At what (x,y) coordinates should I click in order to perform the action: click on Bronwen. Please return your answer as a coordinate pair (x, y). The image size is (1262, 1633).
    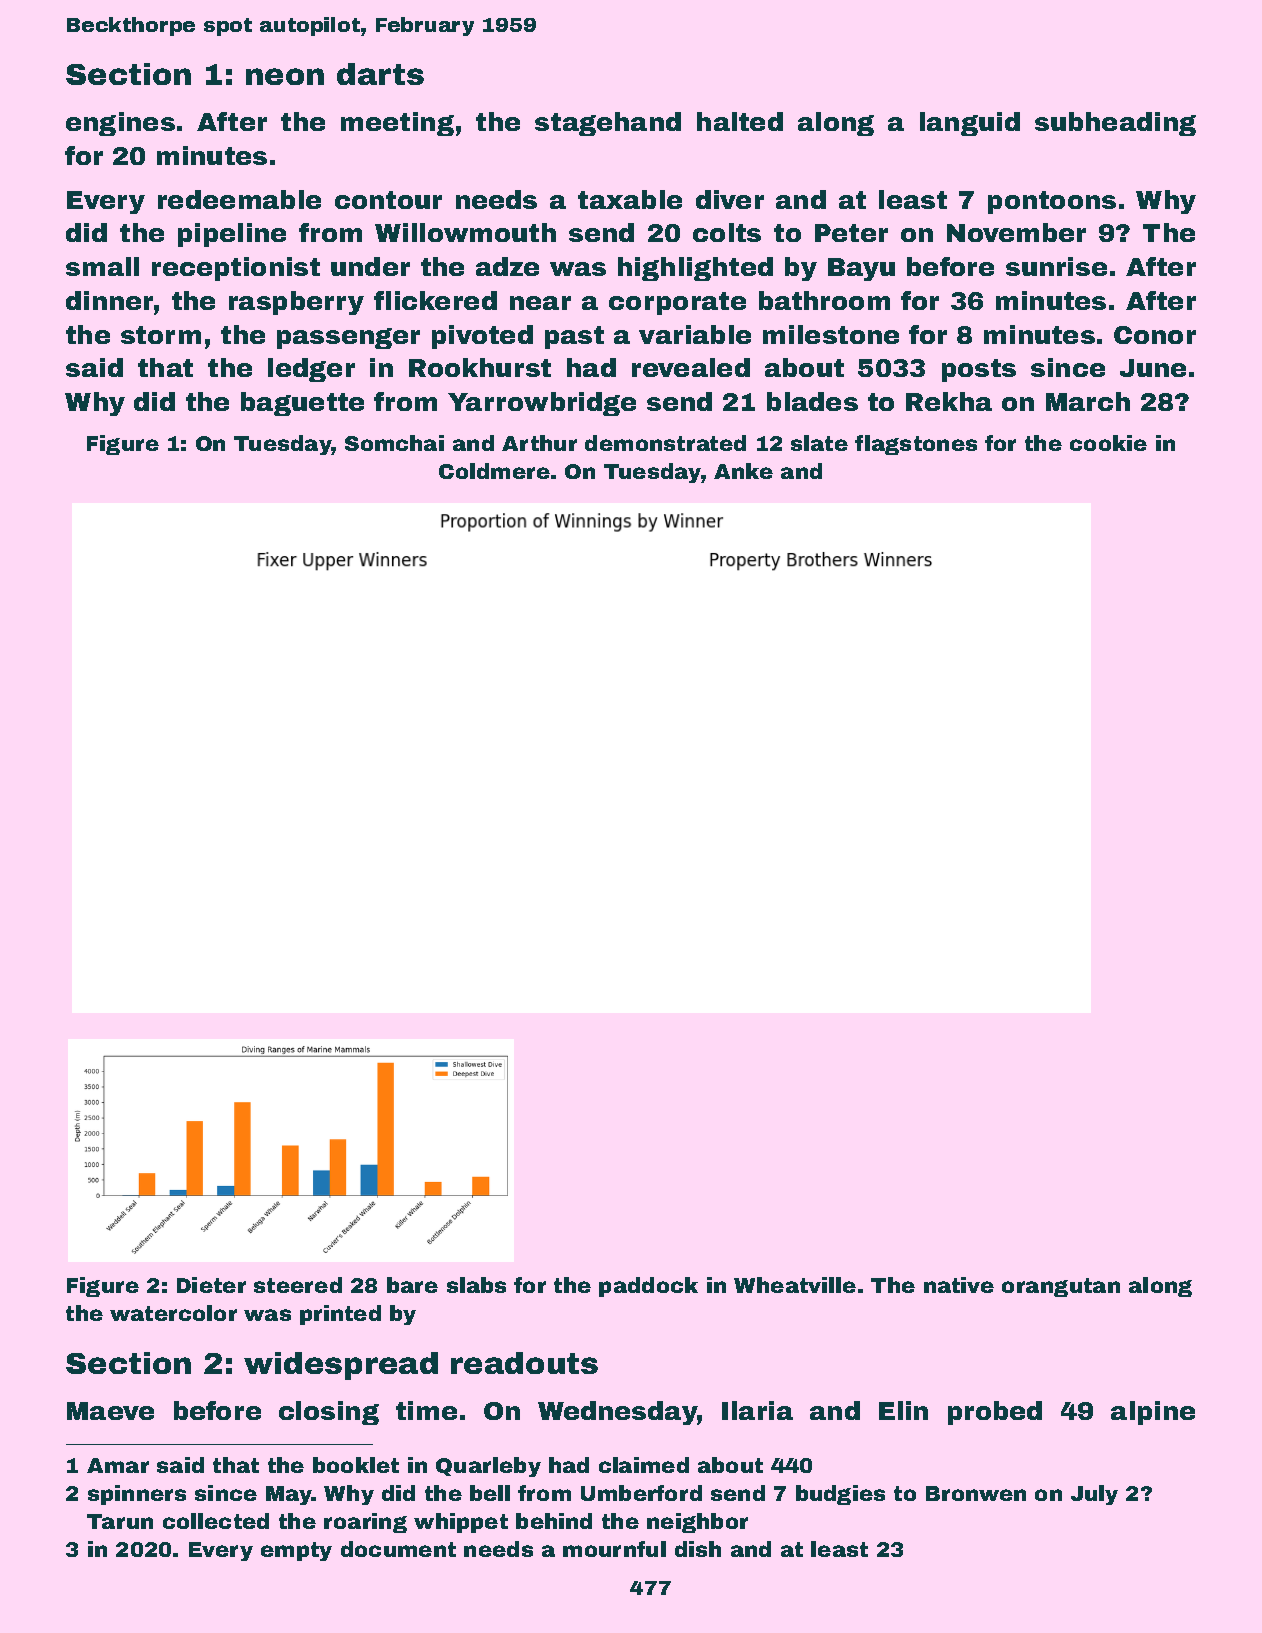
    Looking at the image, I should click on (976, 1493).
